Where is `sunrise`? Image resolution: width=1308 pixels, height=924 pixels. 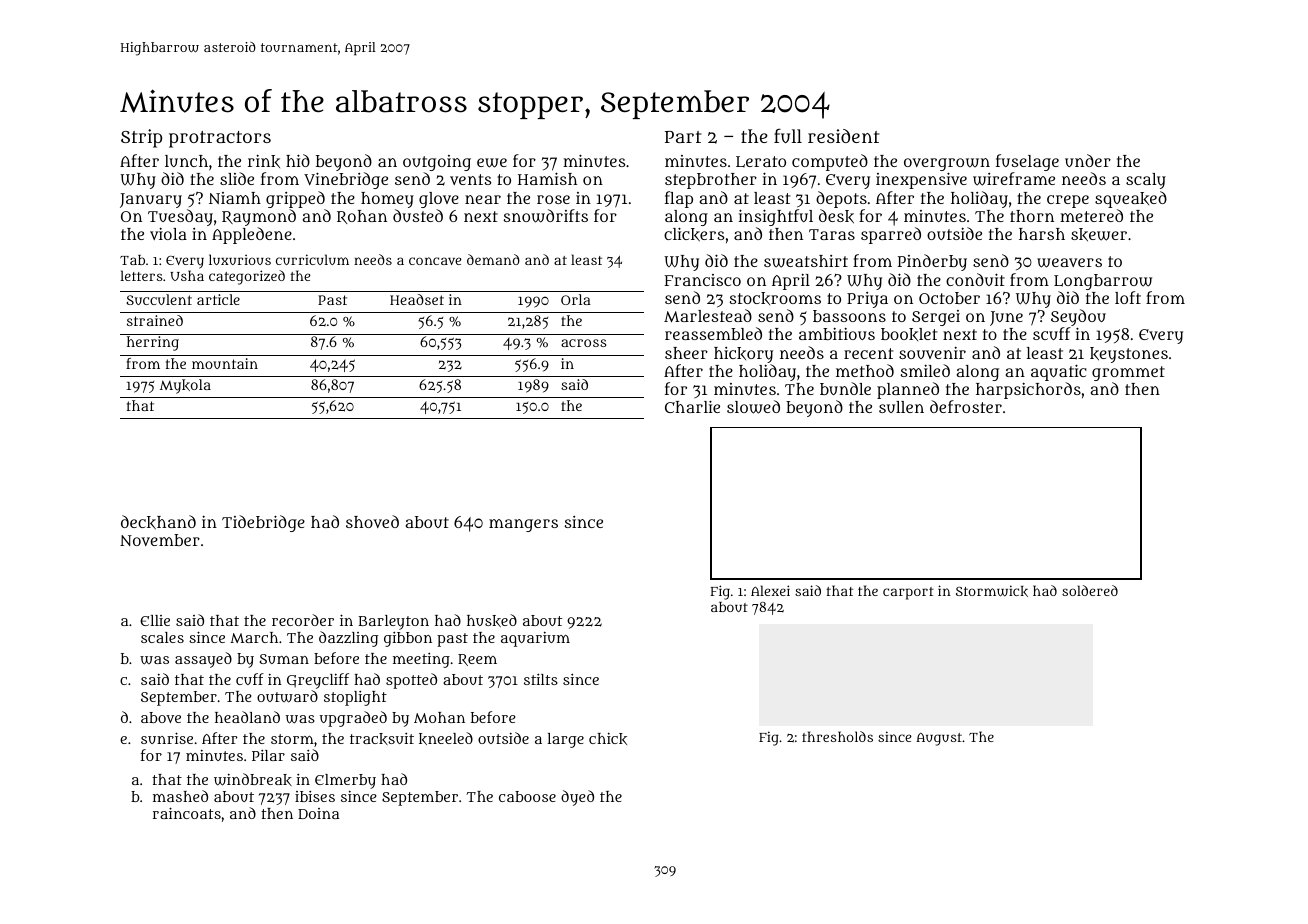
sunrise is located at coordinates (167, 738).
